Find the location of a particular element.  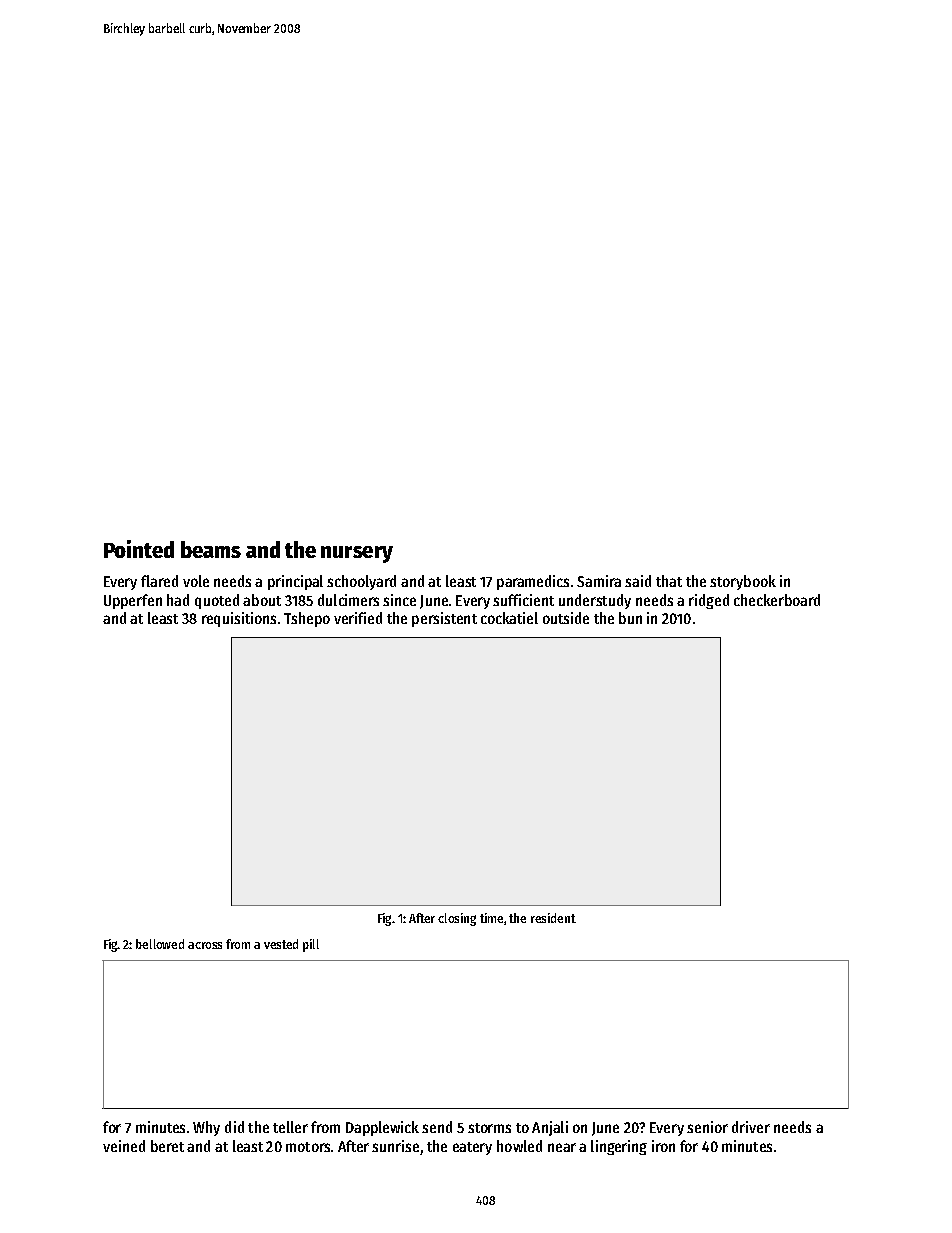

bun is located at coordinates (630, 618).
